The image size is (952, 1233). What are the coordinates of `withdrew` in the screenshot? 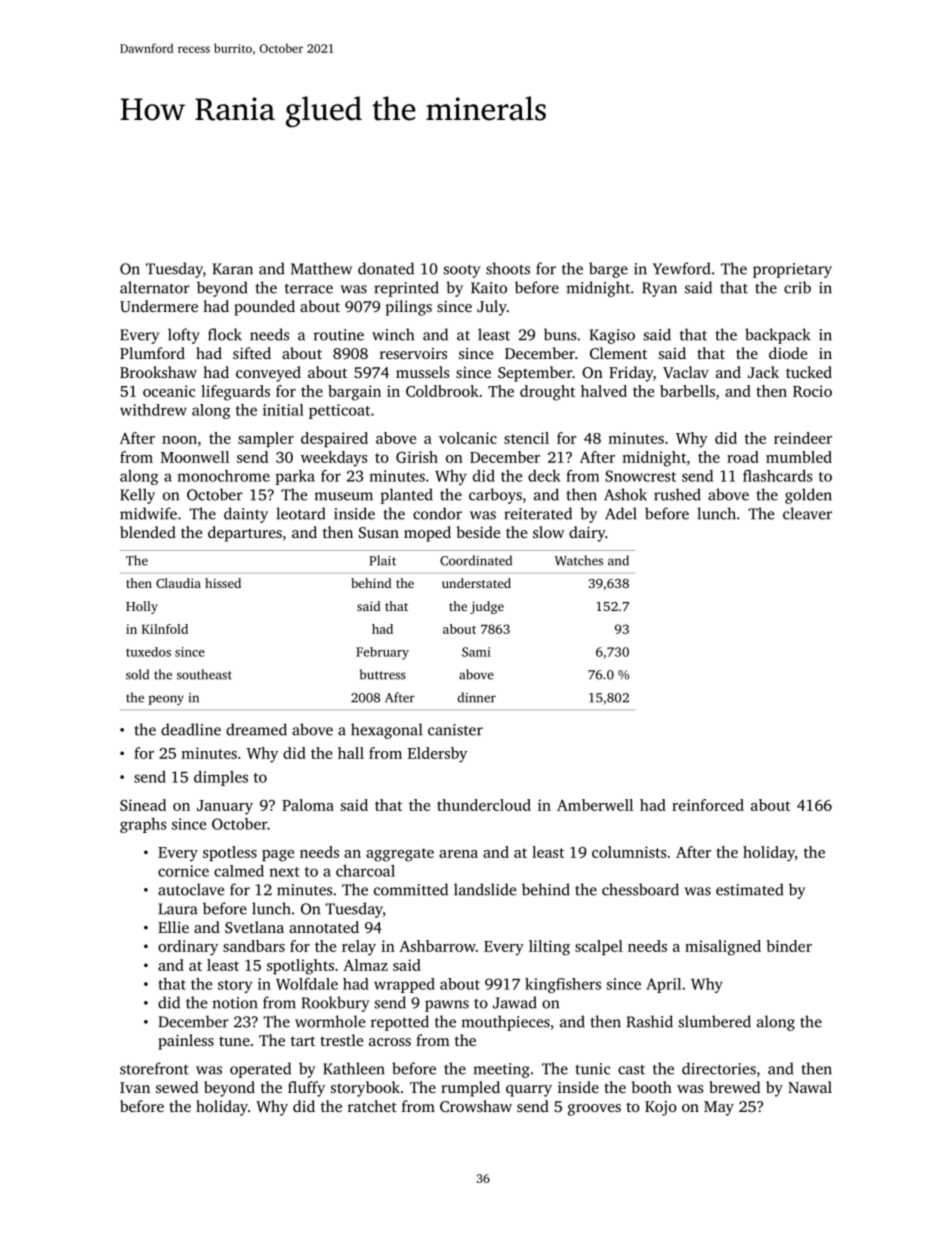 It's located at (153, 410).
